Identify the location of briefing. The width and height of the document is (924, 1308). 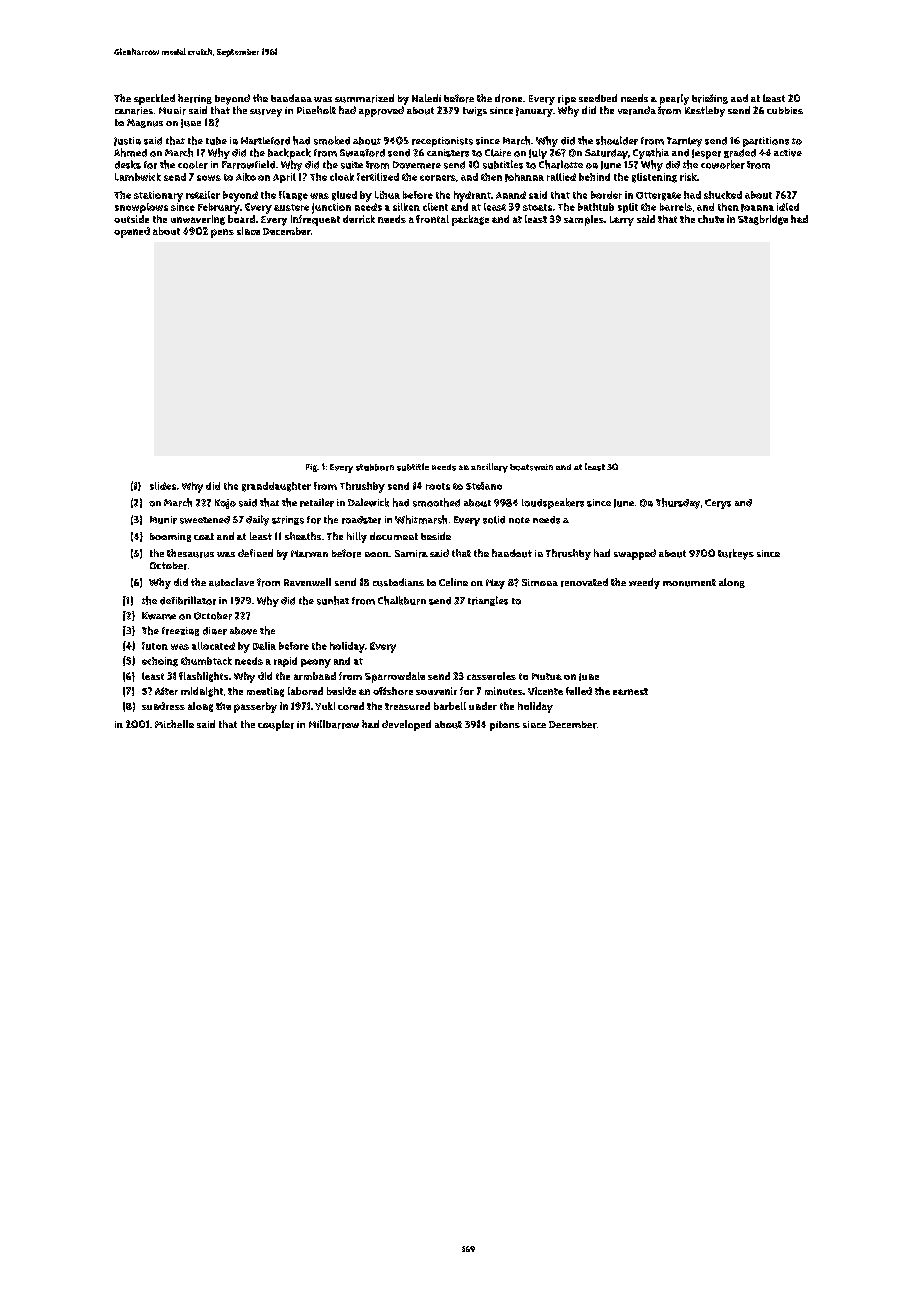
(710, 99).
